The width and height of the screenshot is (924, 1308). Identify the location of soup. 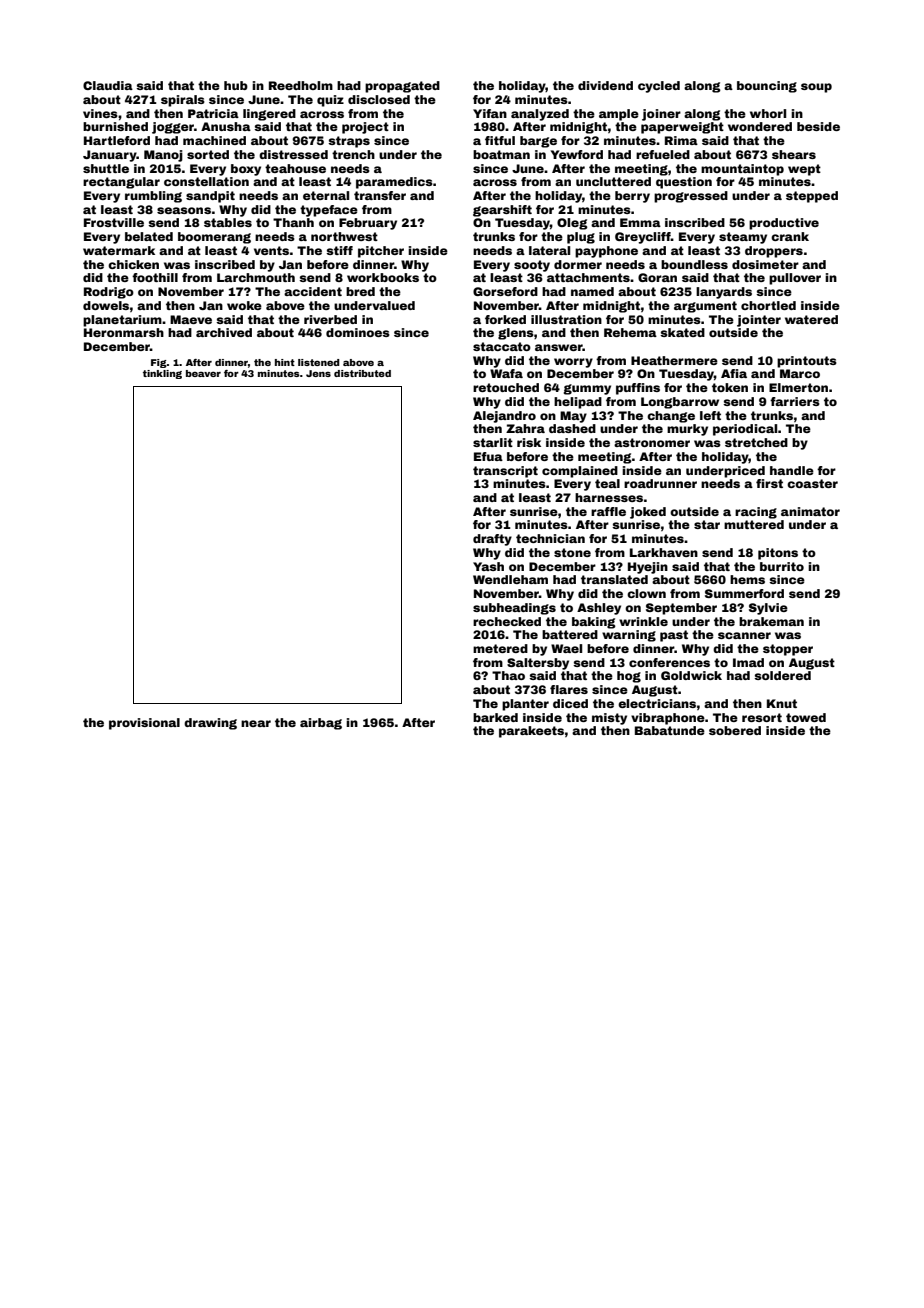
(816, 88).
